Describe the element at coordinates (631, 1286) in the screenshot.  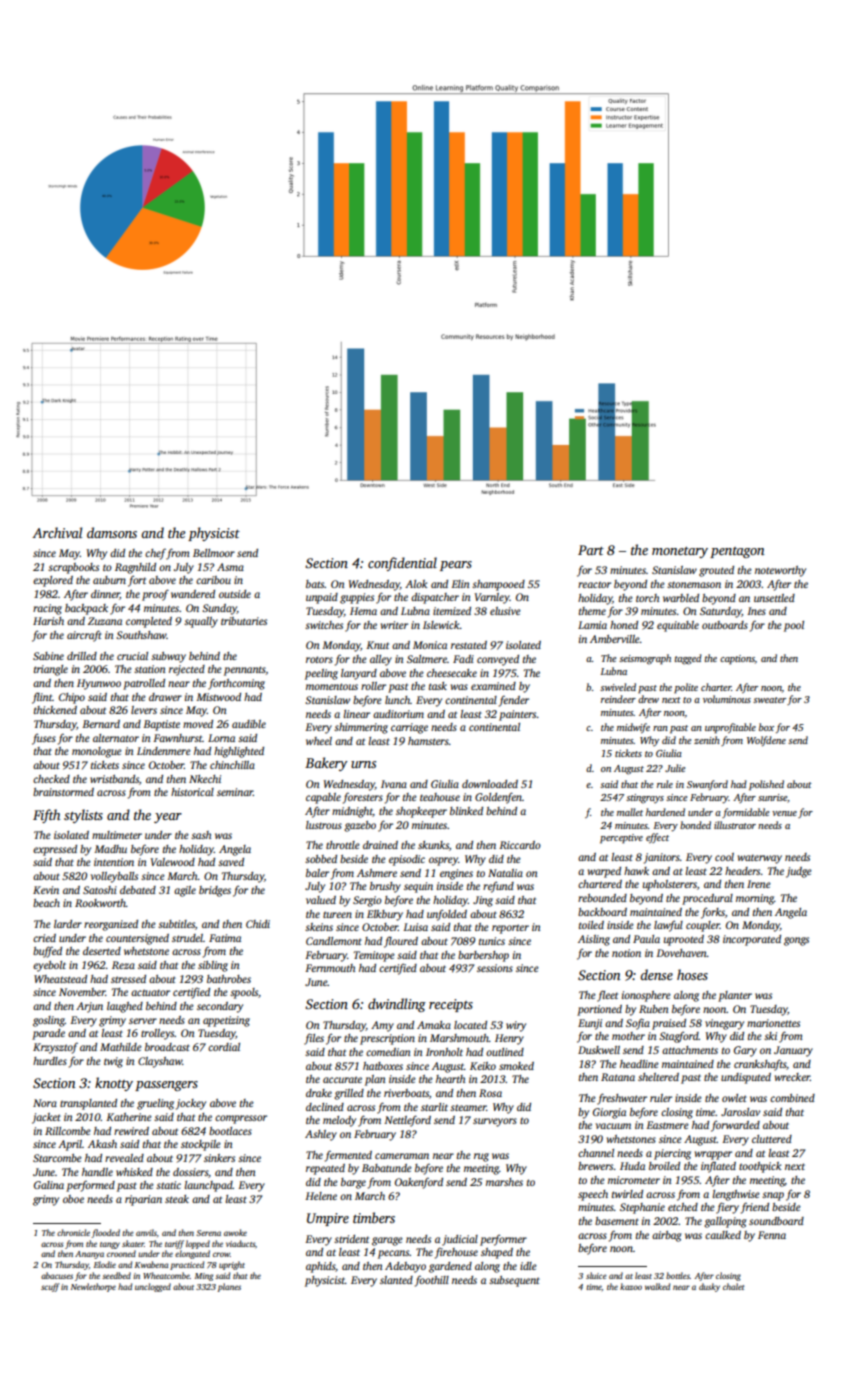
I see `kazoo` at that location.
